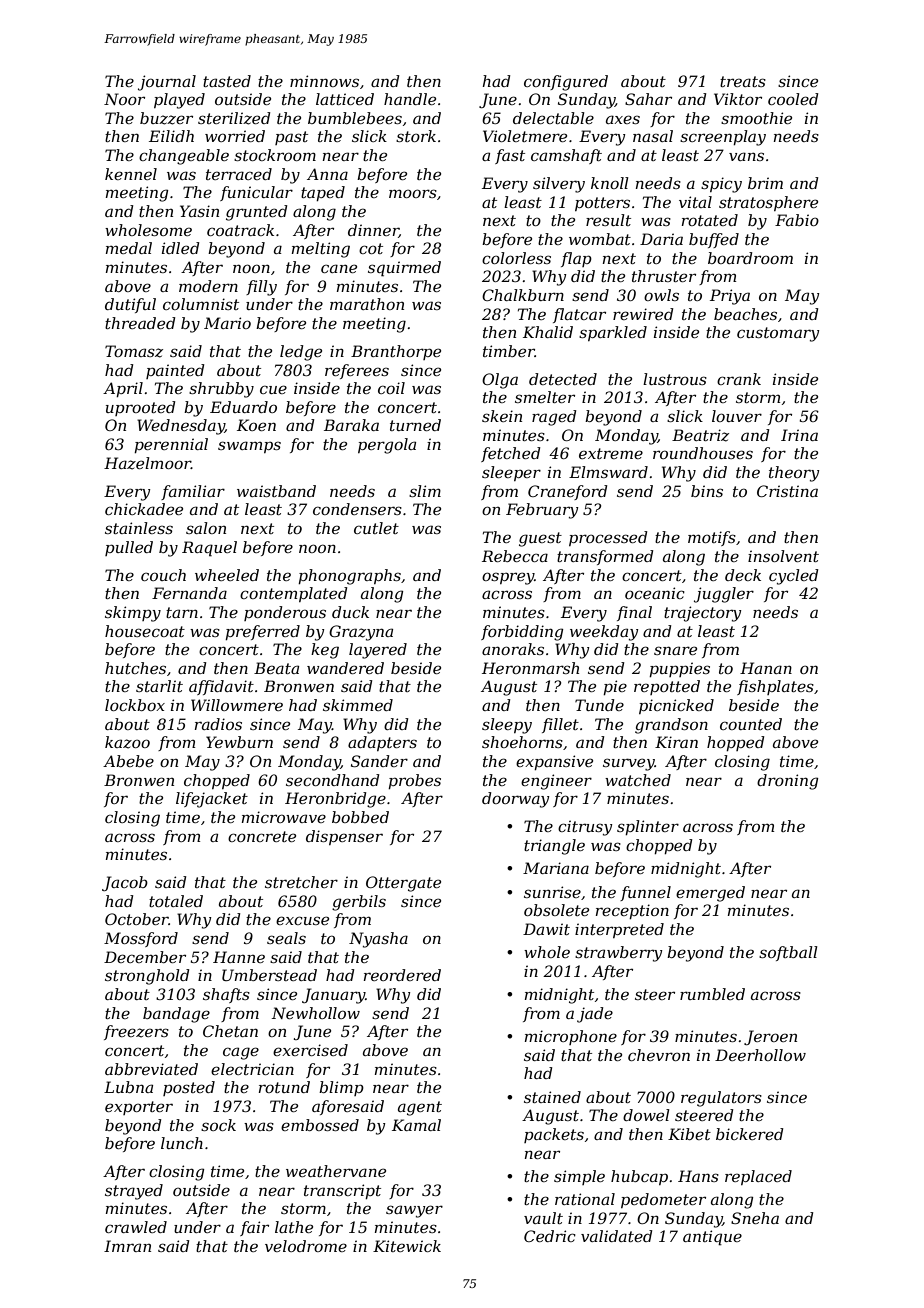 Image resolution: width=924 pixels, height=1308 pixels. Describe the element at coordinates (167, 83) in the screenshot. I see `journal` at that location.
